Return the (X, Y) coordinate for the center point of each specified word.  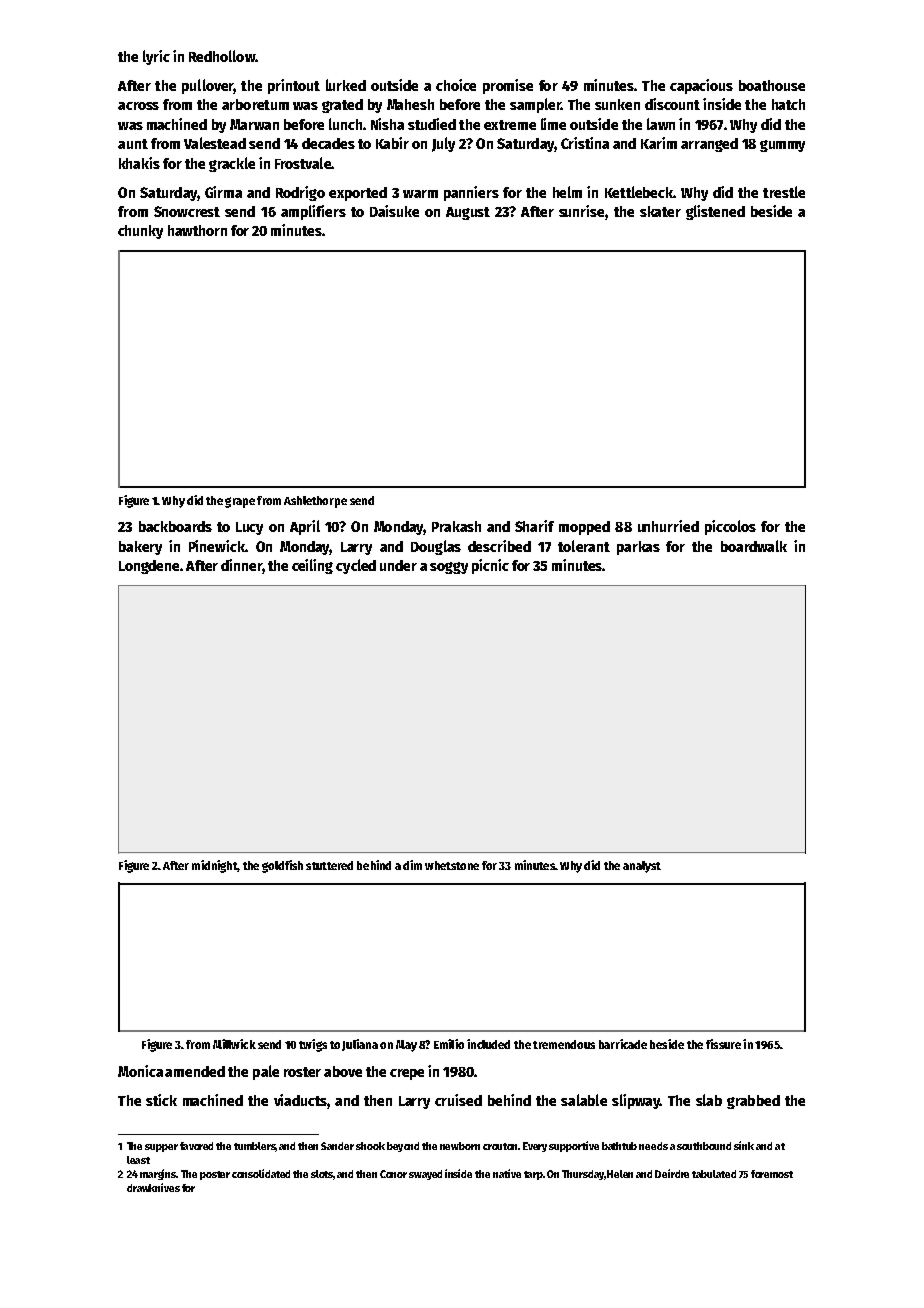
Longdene (149, 567)
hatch (788, 104)
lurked (346, 85)
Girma (223, 192)
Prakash (456, 526)
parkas (638, 548)
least (138, 1160)
